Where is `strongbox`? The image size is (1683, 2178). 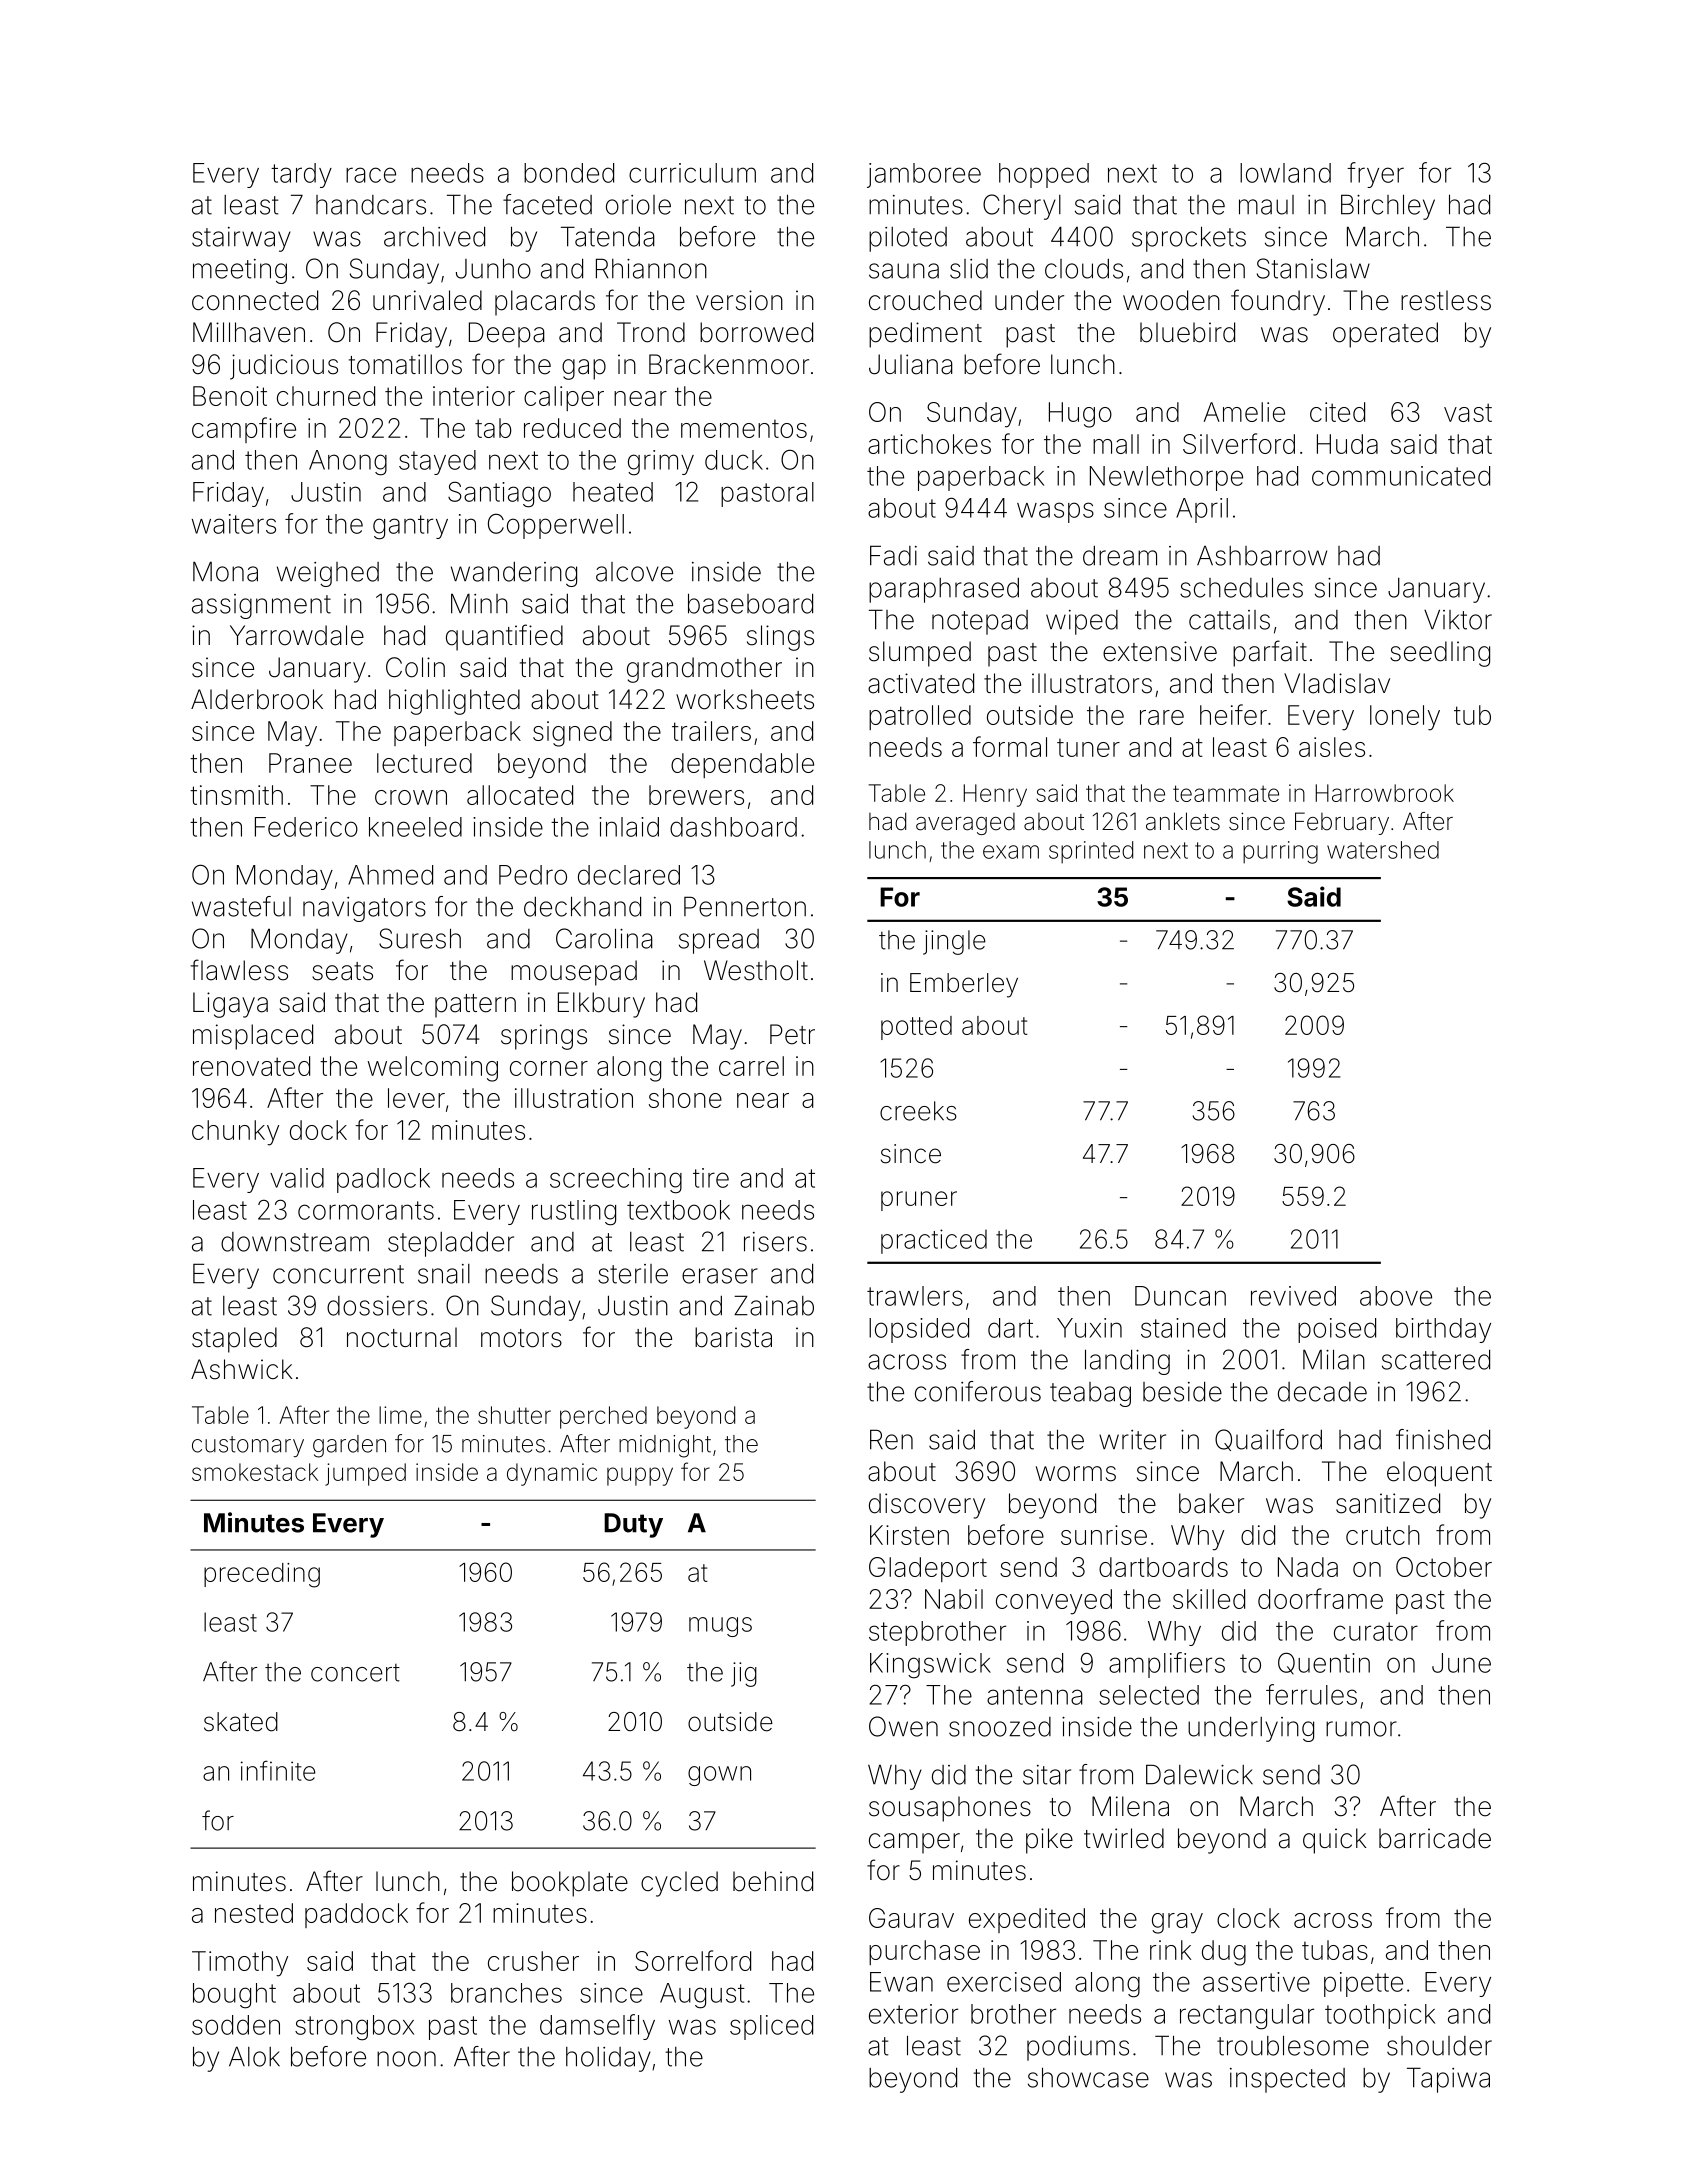 strongbox is located at coordinates (354, 2028).
